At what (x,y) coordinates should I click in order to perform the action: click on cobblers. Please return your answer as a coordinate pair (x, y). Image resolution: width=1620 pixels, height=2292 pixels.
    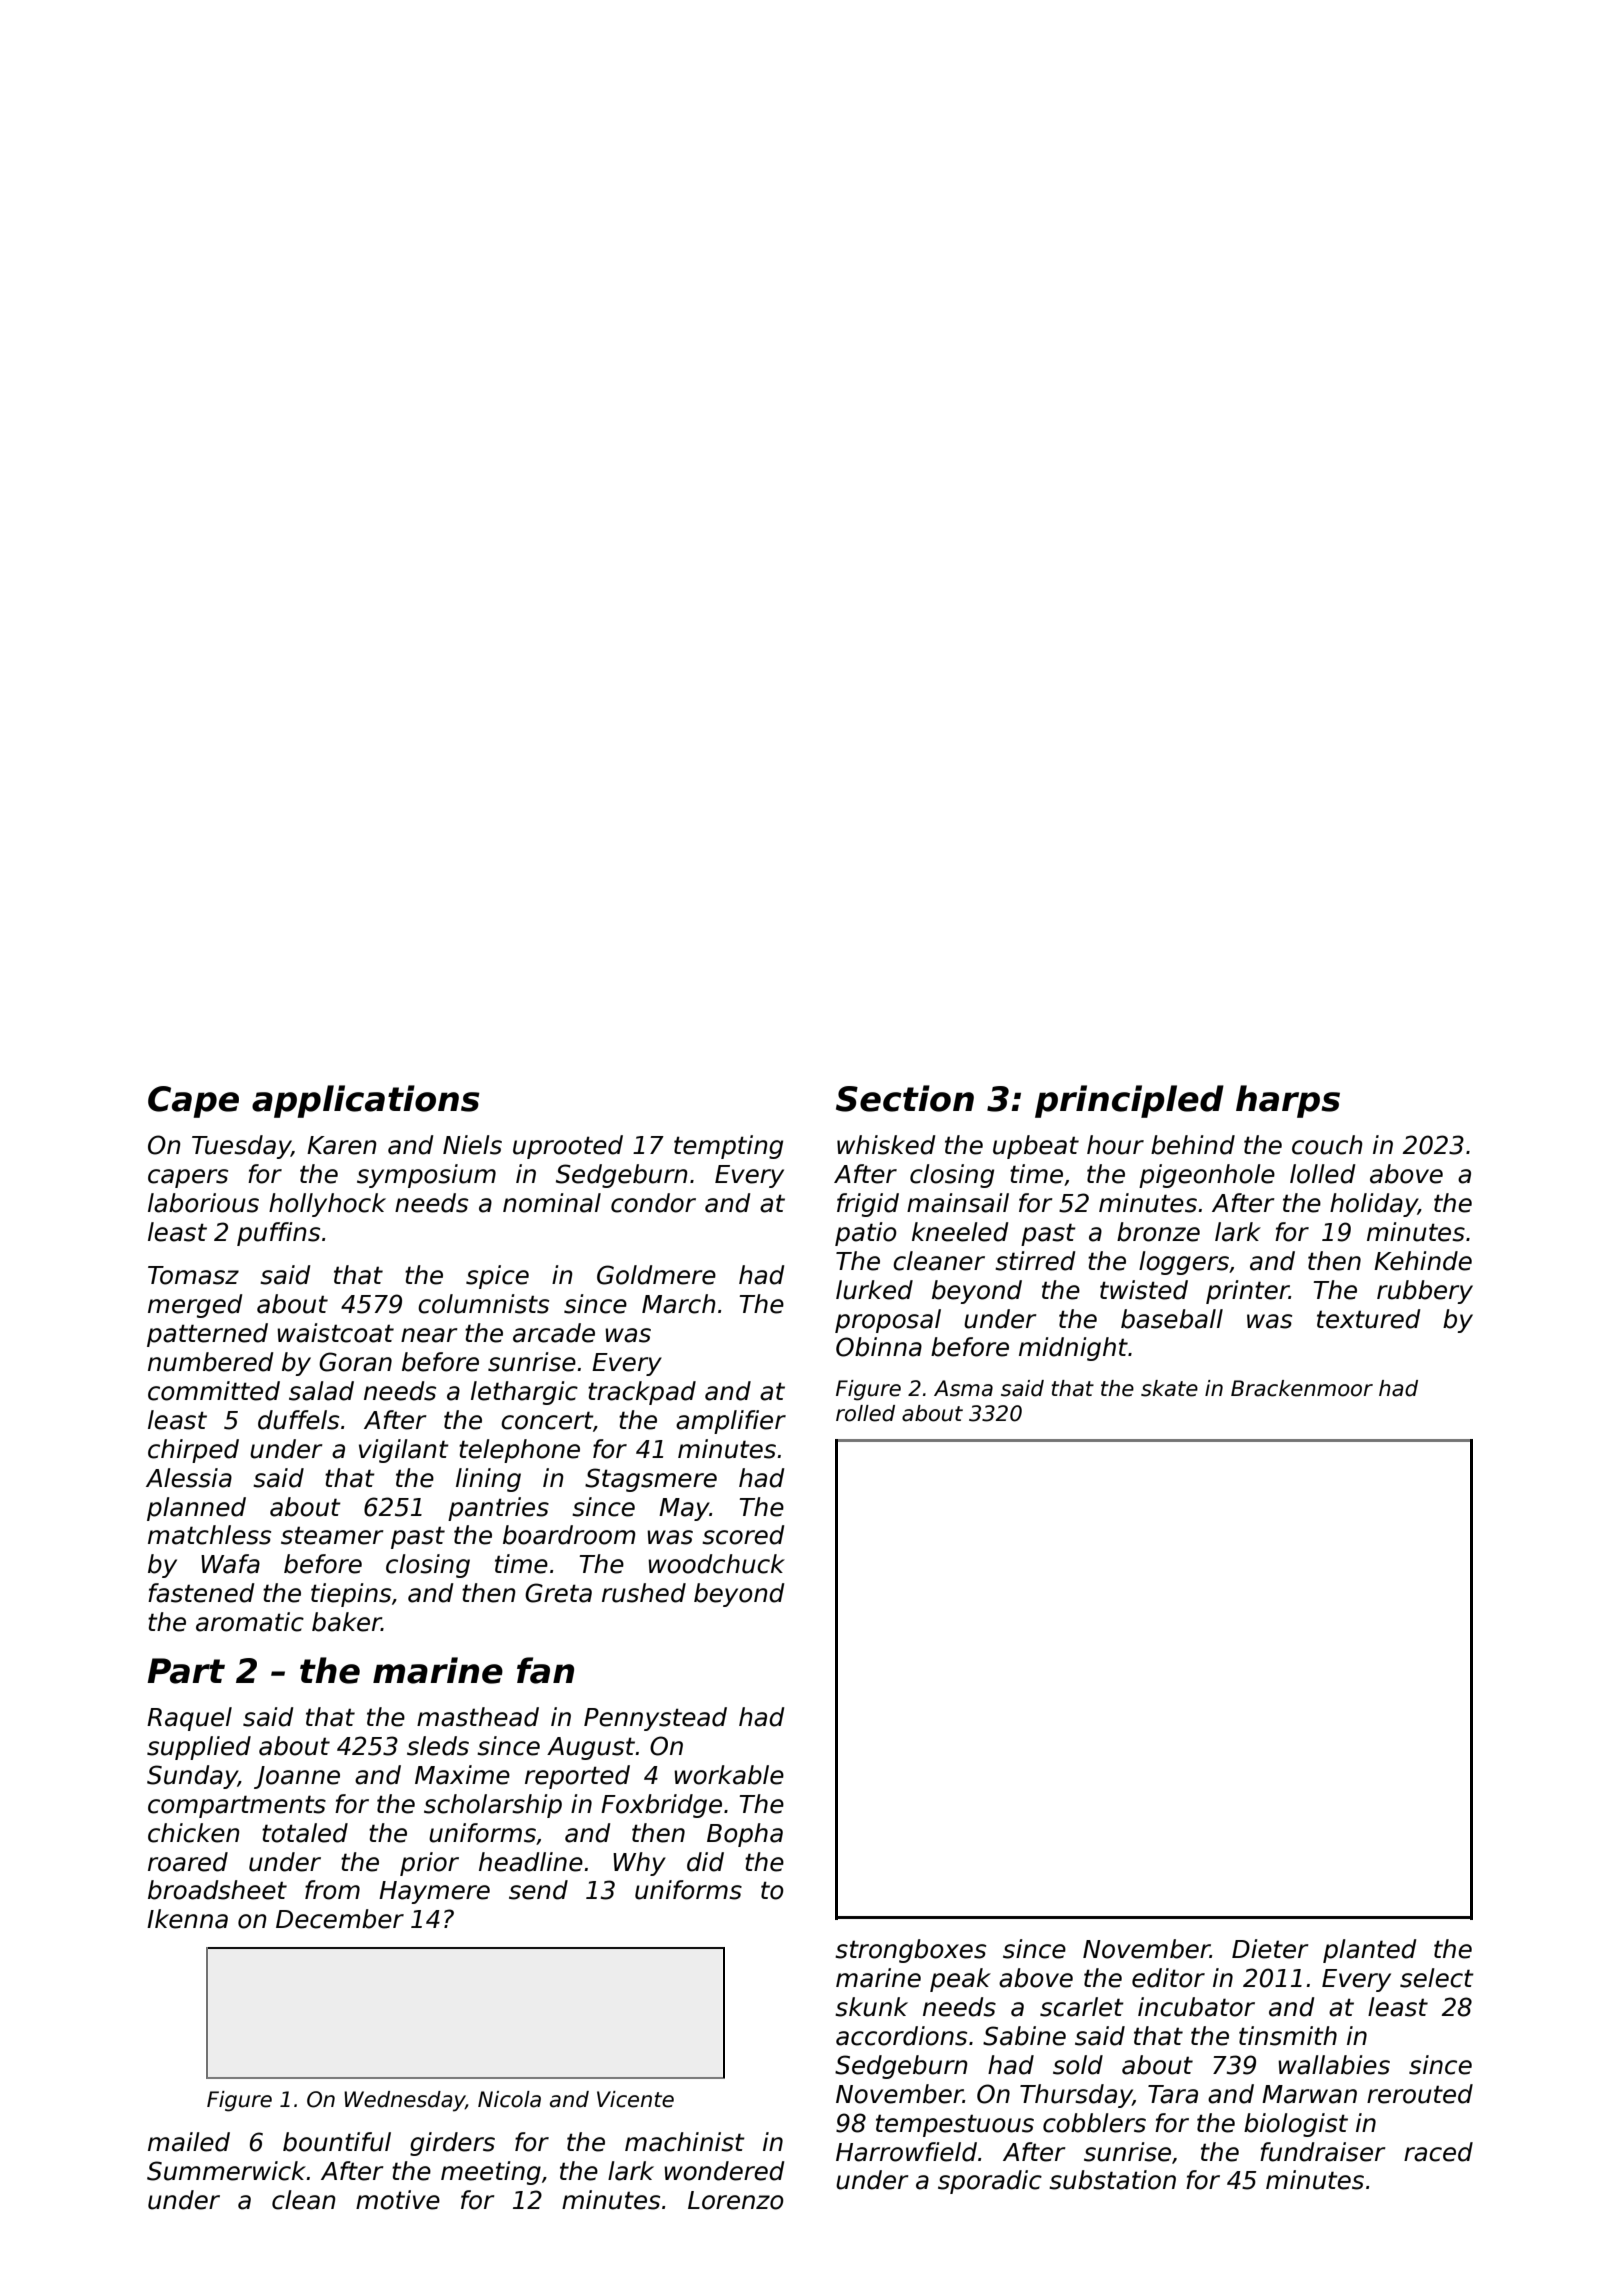
    Looking at the image, I should click on (1094, 2123).
